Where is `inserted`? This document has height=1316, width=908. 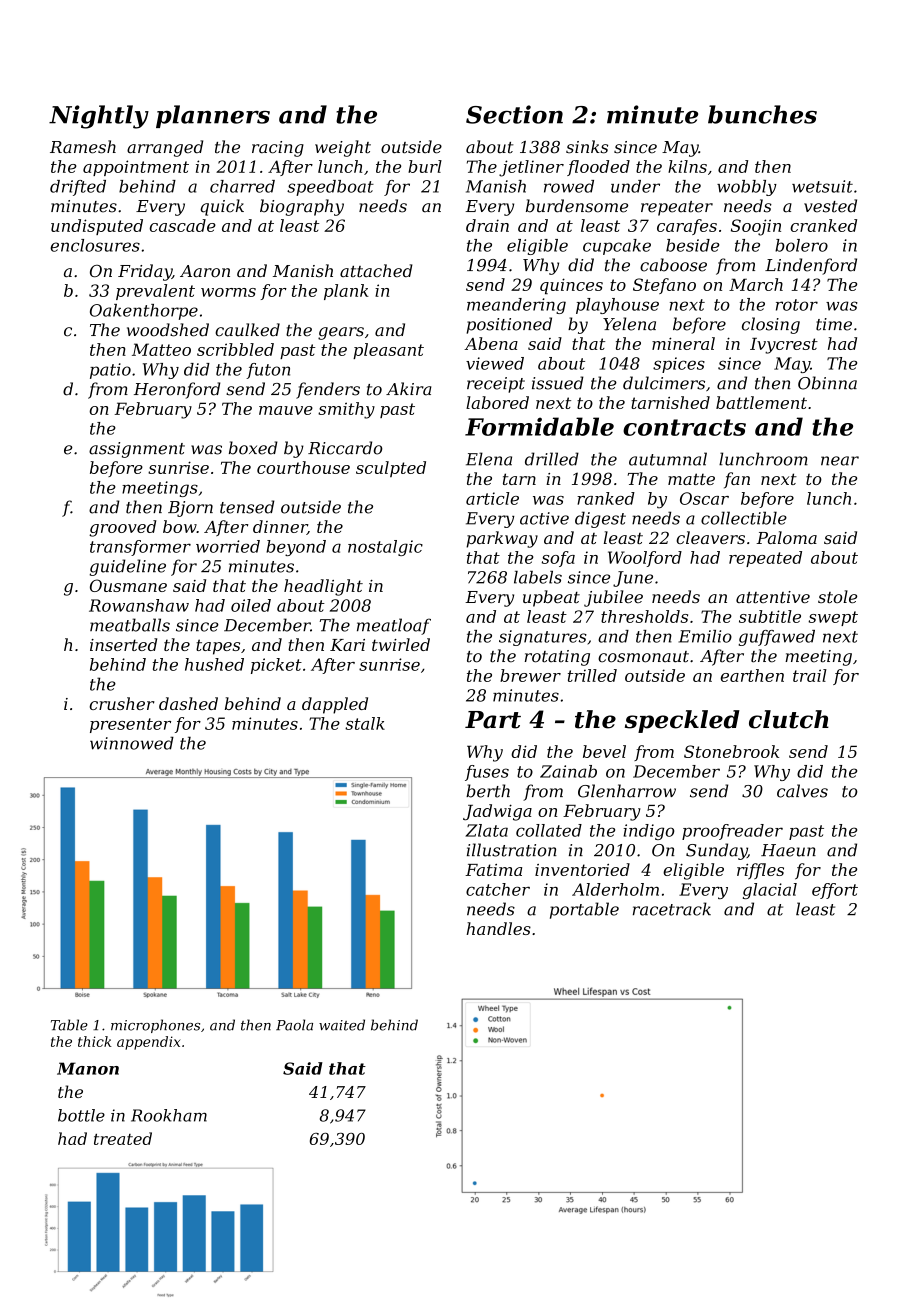
inserted is located at coordinates (123, 644).
